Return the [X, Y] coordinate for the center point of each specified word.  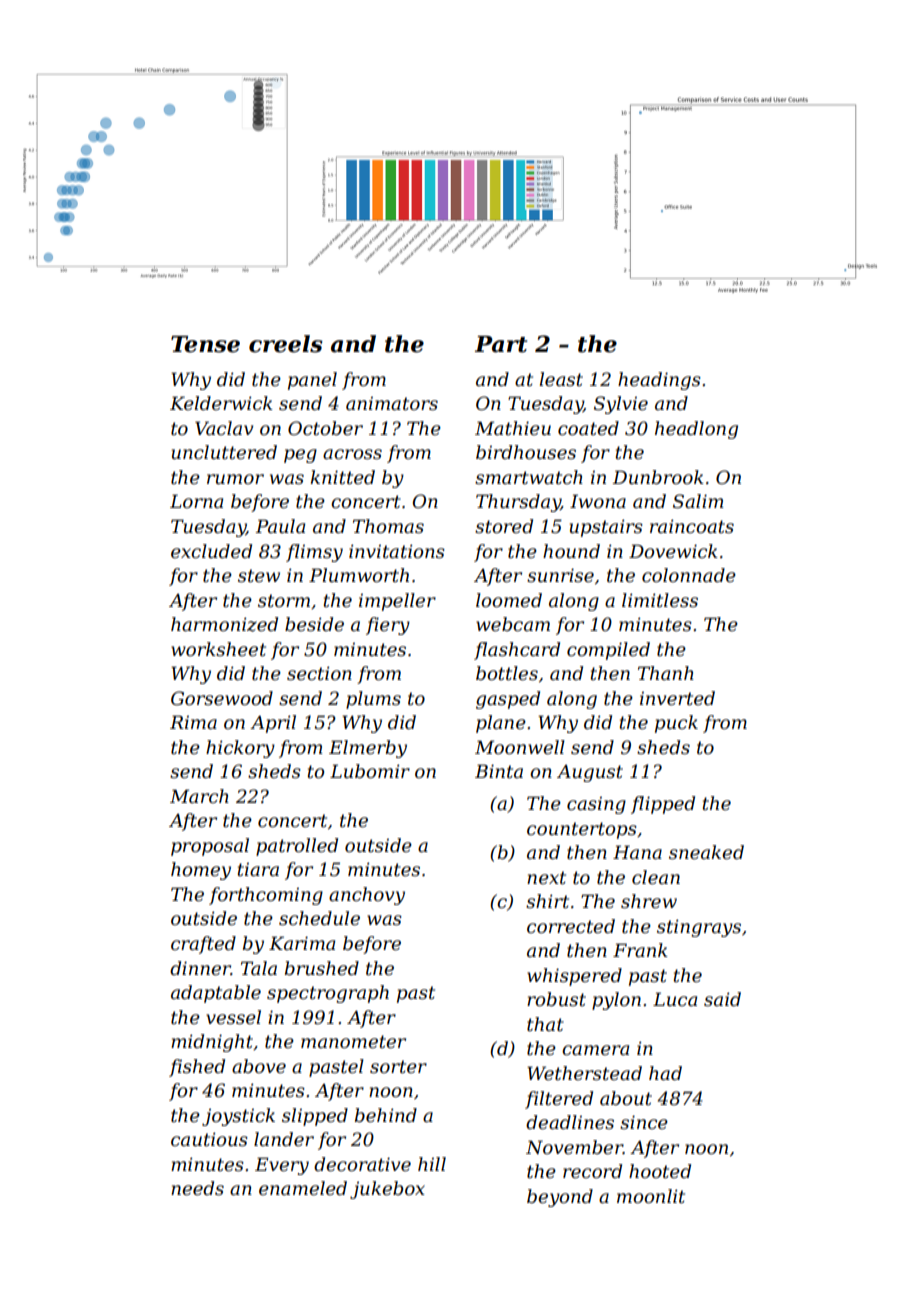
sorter [398, 1067]
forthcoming [266, 896]
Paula [280, 526]
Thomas [388, 526]
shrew [649, 901]
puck [676, 724]
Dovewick [673, 551]
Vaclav [224, 428]
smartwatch [529, 477]
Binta [499, 771]
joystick [238, 1117]
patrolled [297, 847]
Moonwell [520, 747]
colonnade [689, 575]
